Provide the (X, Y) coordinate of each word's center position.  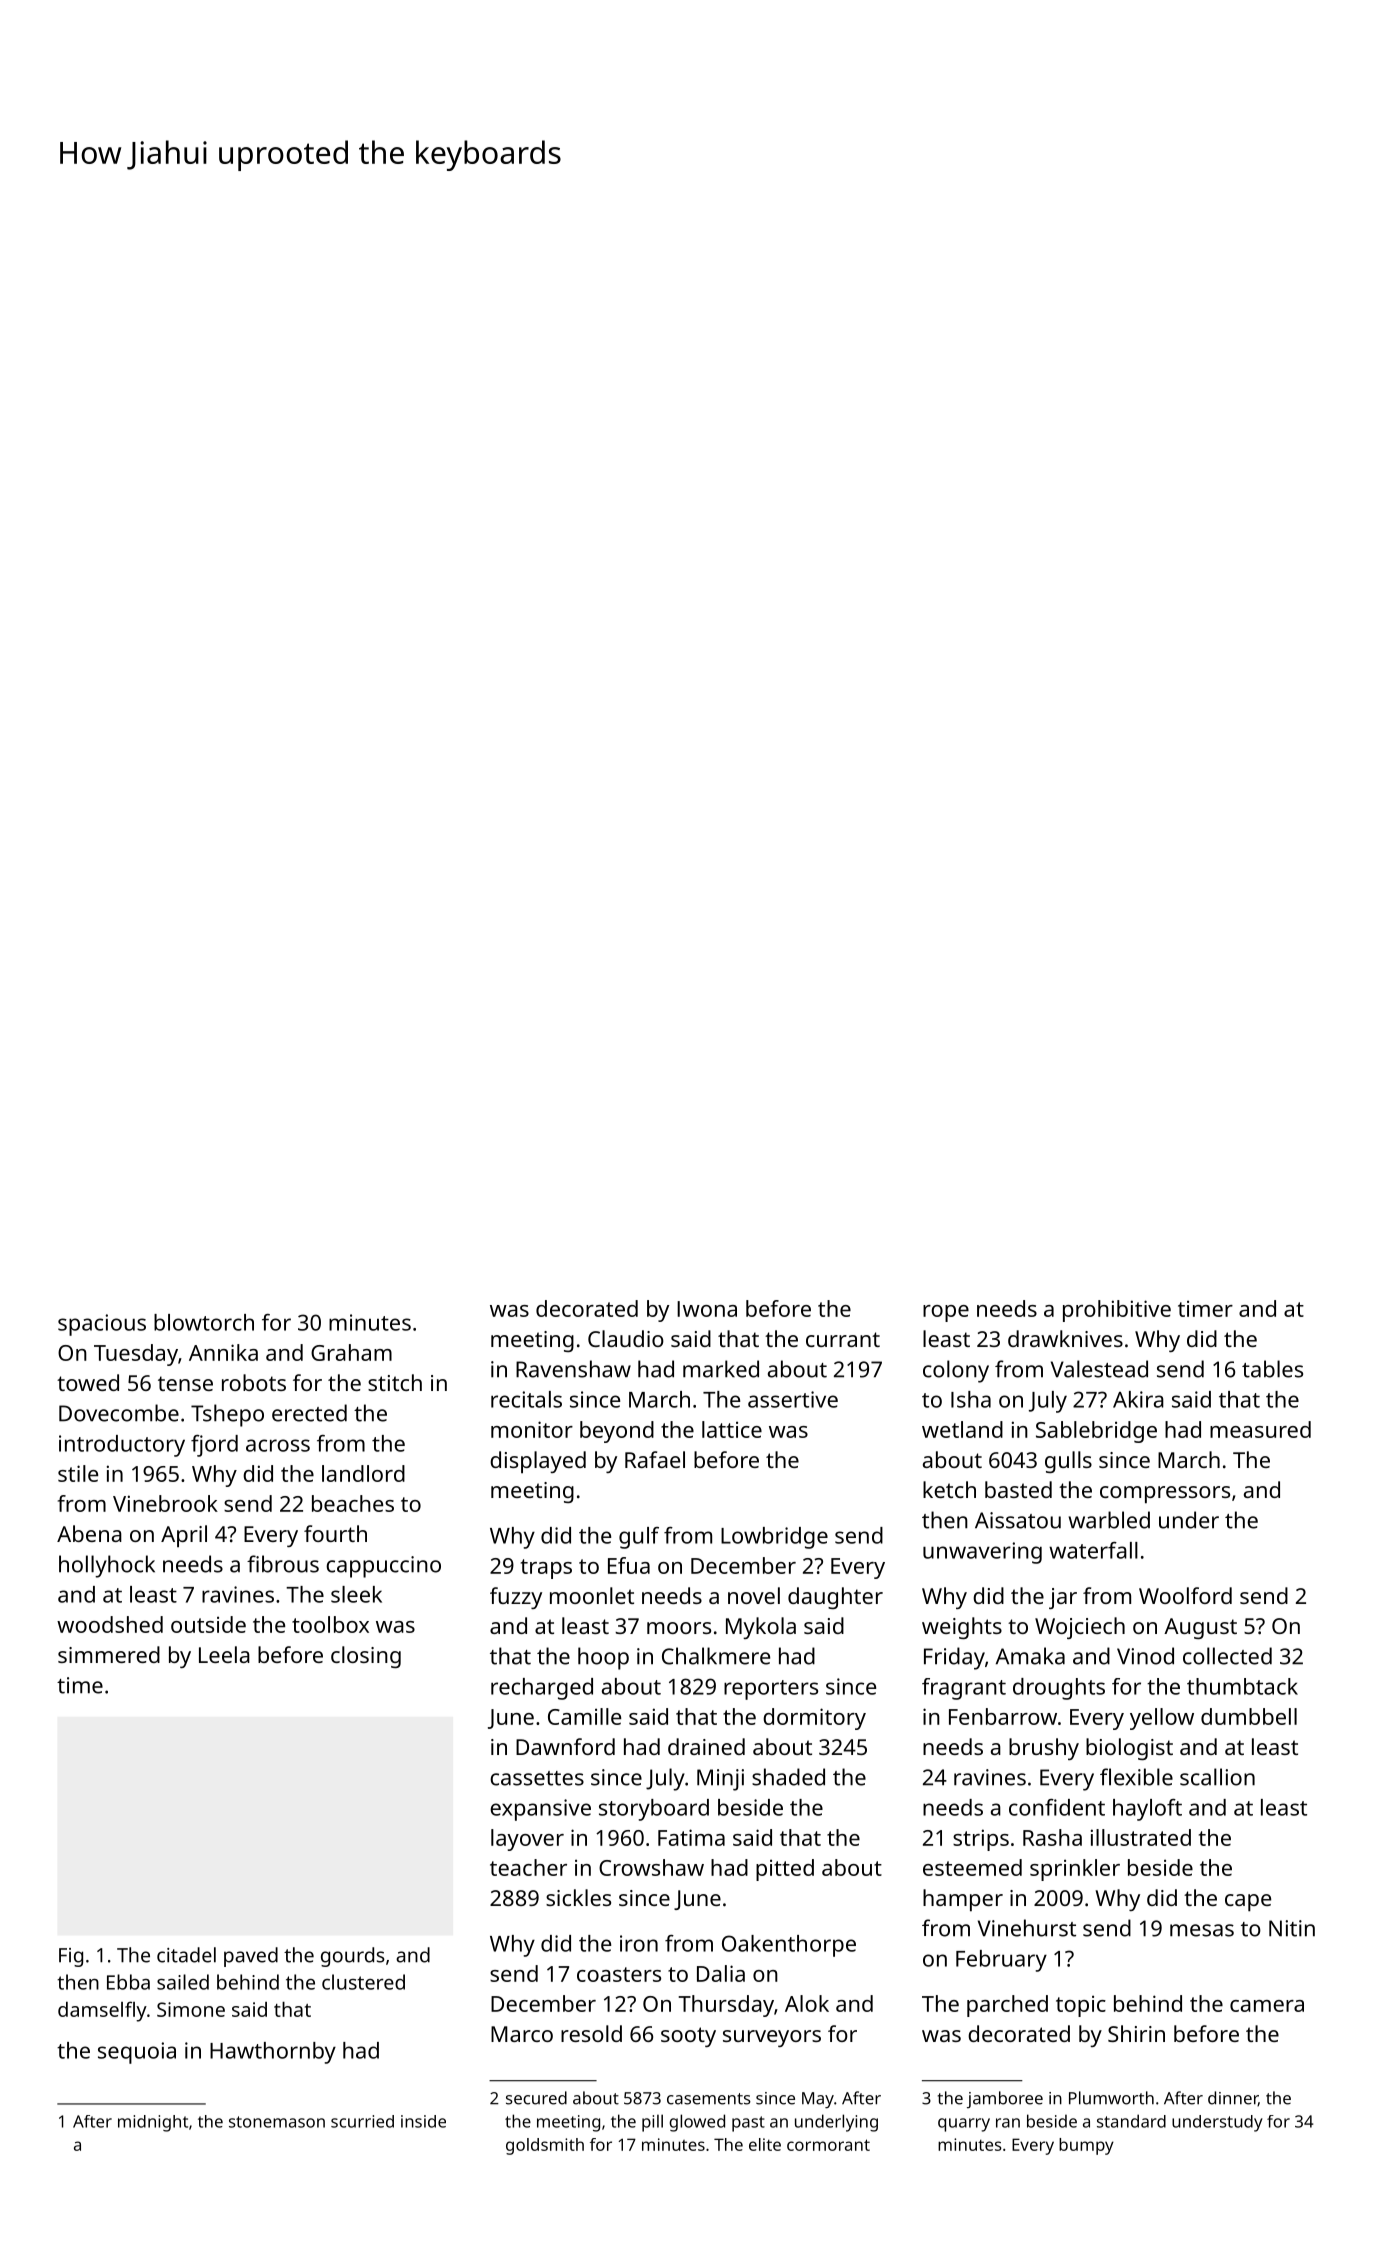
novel (754, 1595)
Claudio (626, 1338)
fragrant (964, 1689)
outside (208, 1624)
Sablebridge (1096, 1432)
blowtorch (204, 1322)
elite (765, 2144)
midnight (153, 2123)
